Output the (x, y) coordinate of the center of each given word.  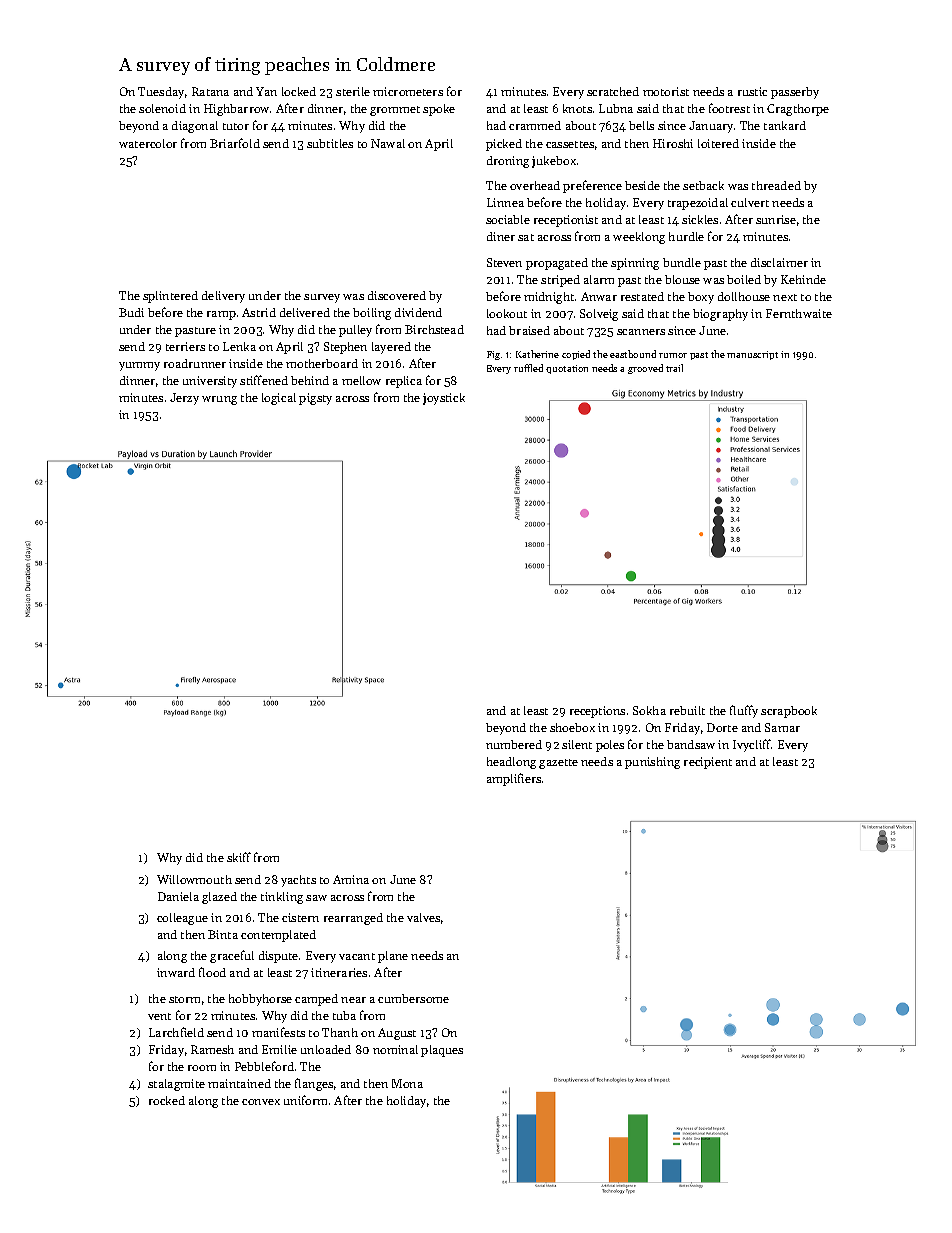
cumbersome (413, 998)
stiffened (264, 380)
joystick (444, 399)
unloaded (326, 1049)
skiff (239, 857)
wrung (219, 400)
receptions (597, 712)
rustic (752, 91)
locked (299, 91)
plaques (442, 1051)
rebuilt (687, 710)
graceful (232, 956)
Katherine (537, 354)
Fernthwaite (799, 313)
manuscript (752, 355)
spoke (439, 110)
